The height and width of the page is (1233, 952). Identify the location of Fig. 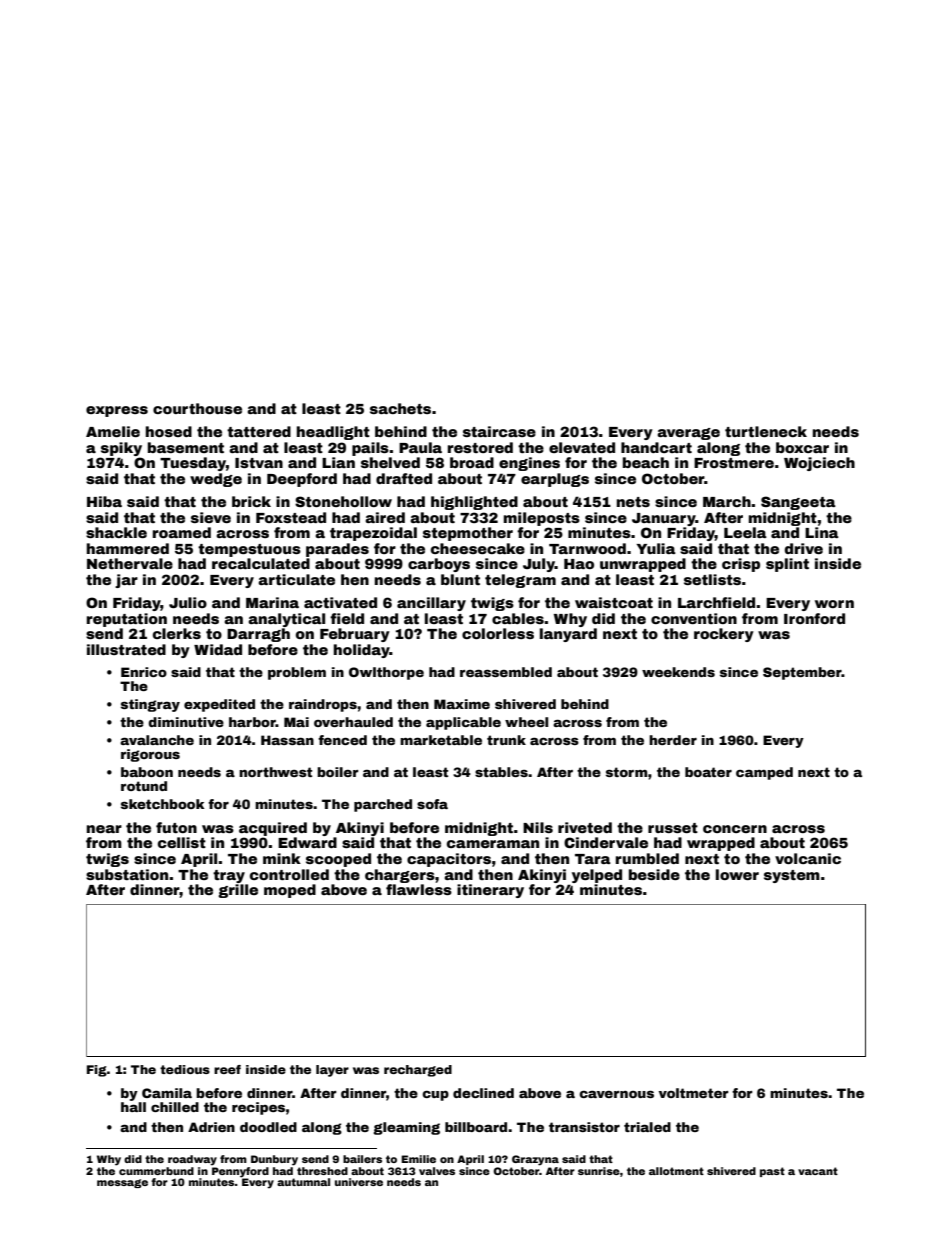
(97, 1071).
